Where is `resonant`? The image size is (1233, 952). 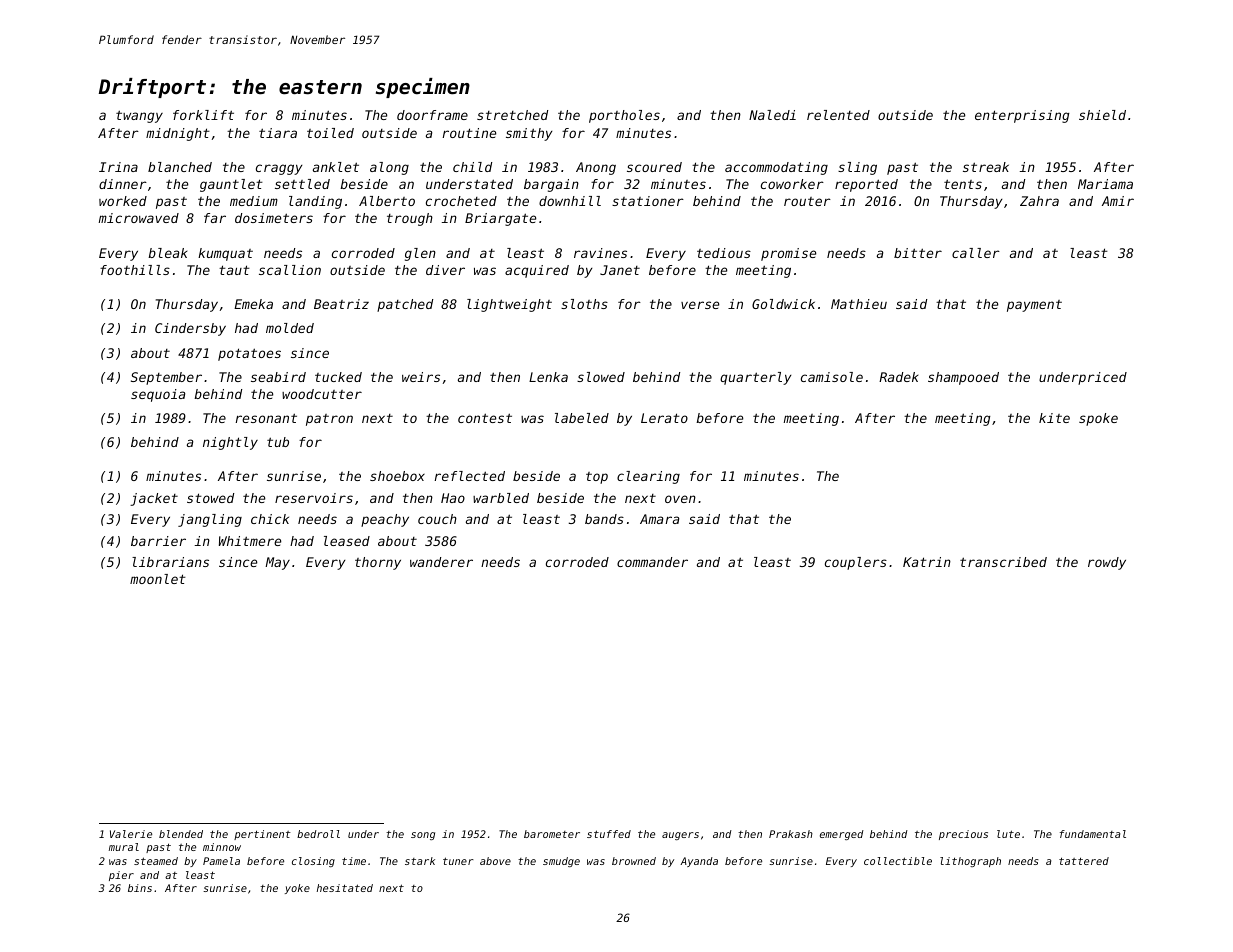 resonant is located at coordinates (266, 418).
